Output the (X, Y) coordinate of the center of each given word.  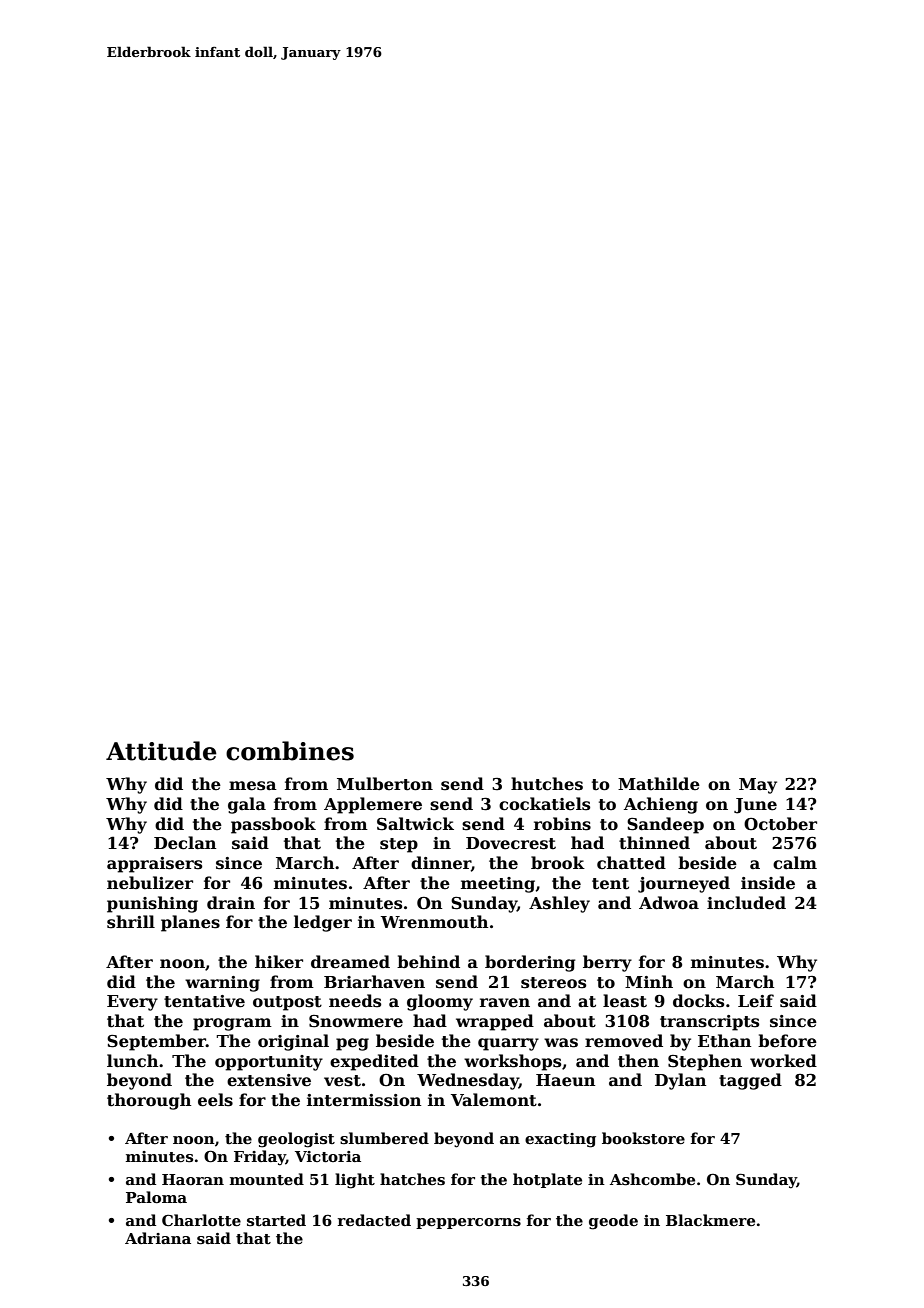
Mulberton (385, 784)
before (787, 1041)
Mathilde (659, 784)
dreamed (350, 962)
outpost (287, 1003)
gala (247, 805)
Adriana (158, 1238)
